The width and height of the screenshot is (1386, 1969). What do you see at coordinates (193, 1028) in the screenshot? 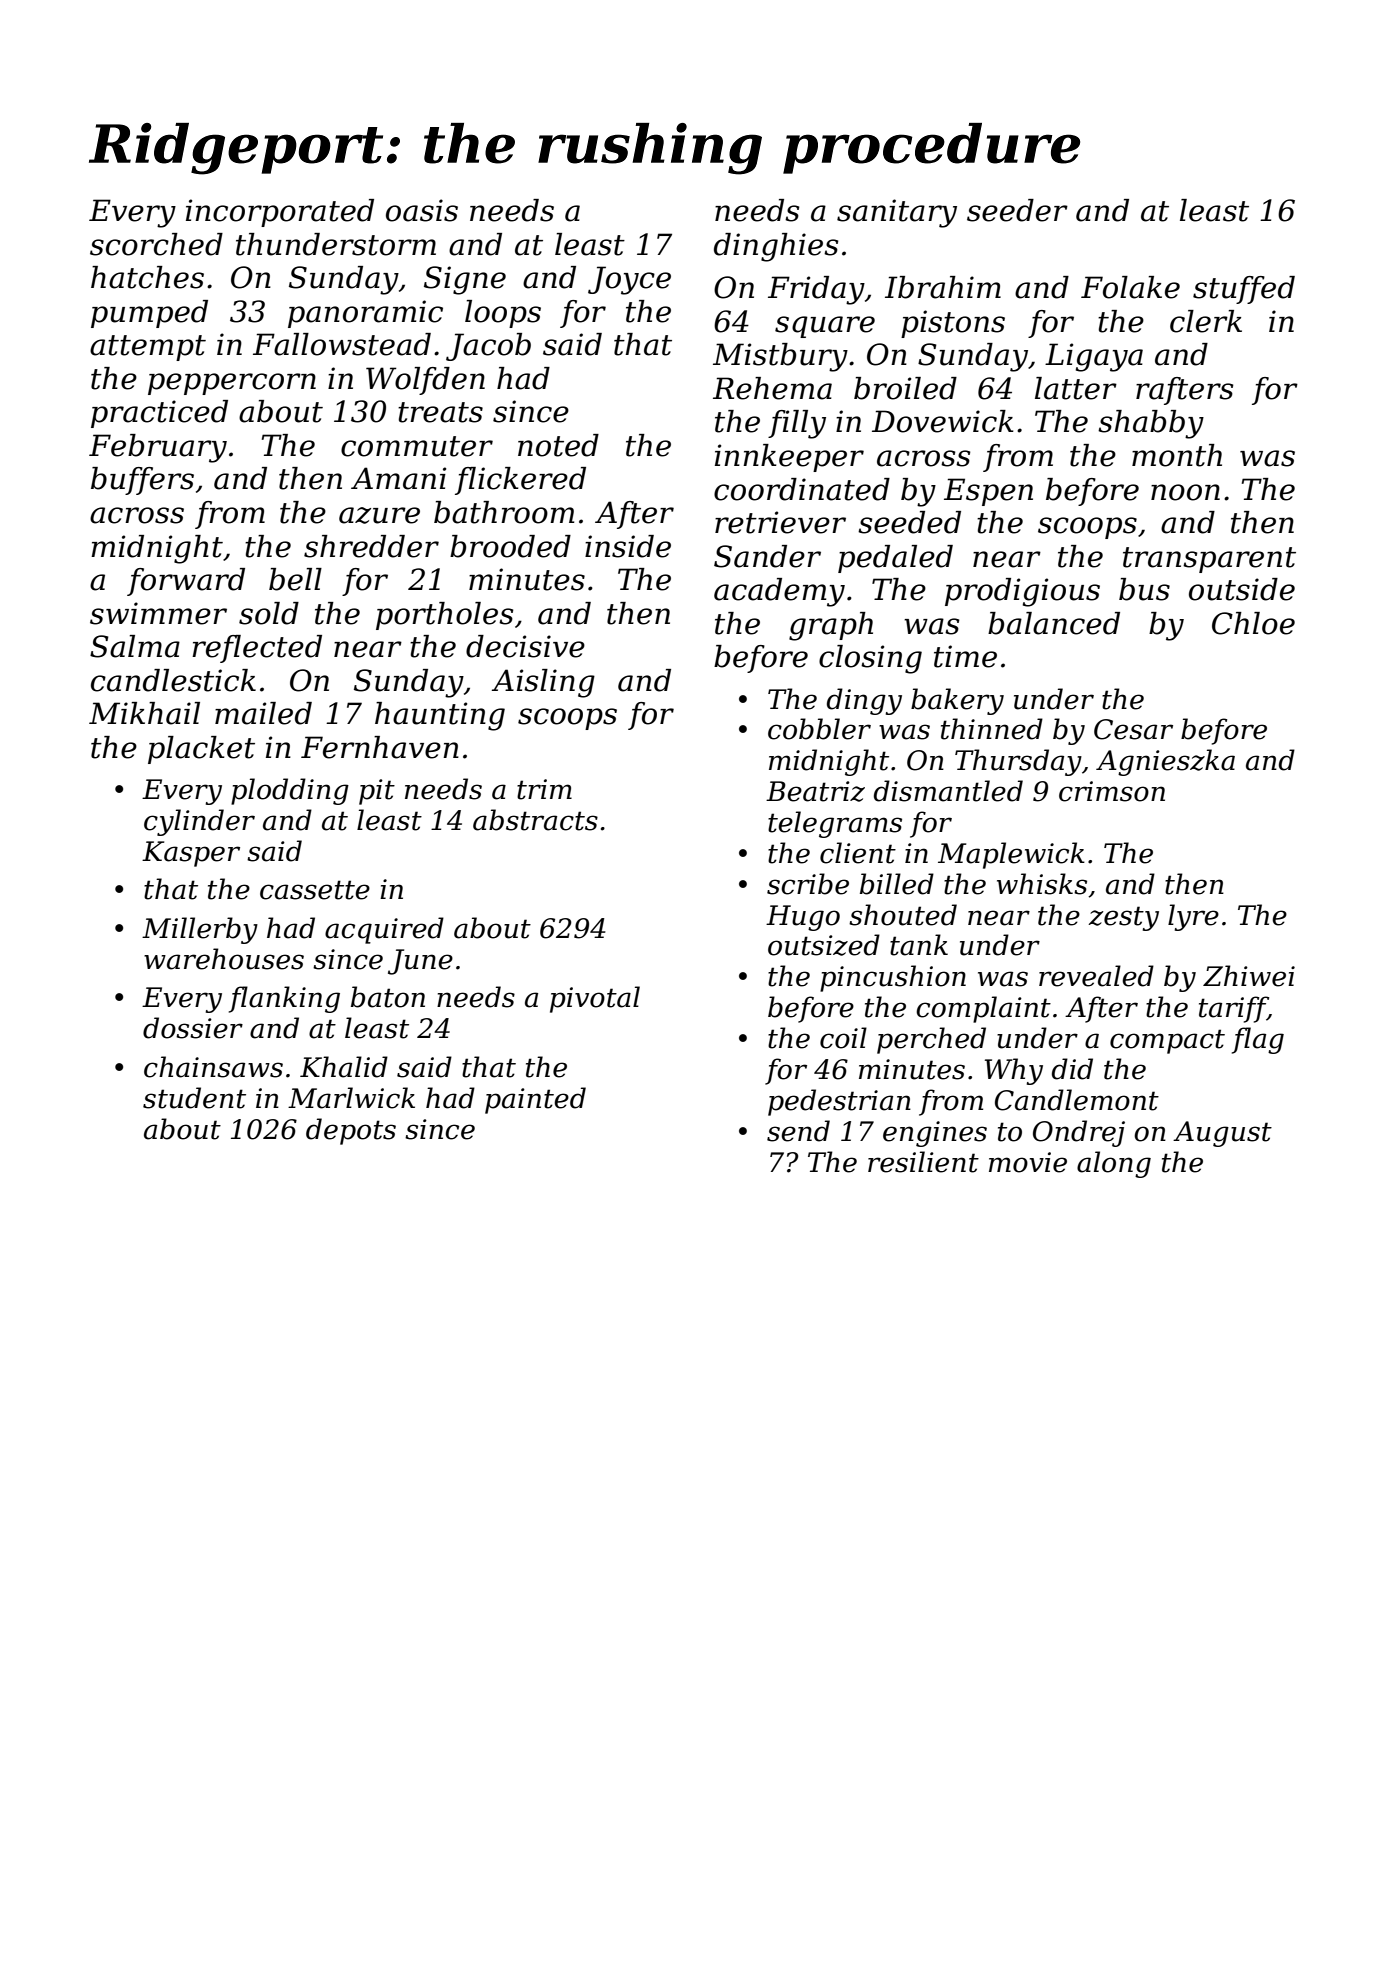
I see `dossier` at bounding box center [193, 1028].
